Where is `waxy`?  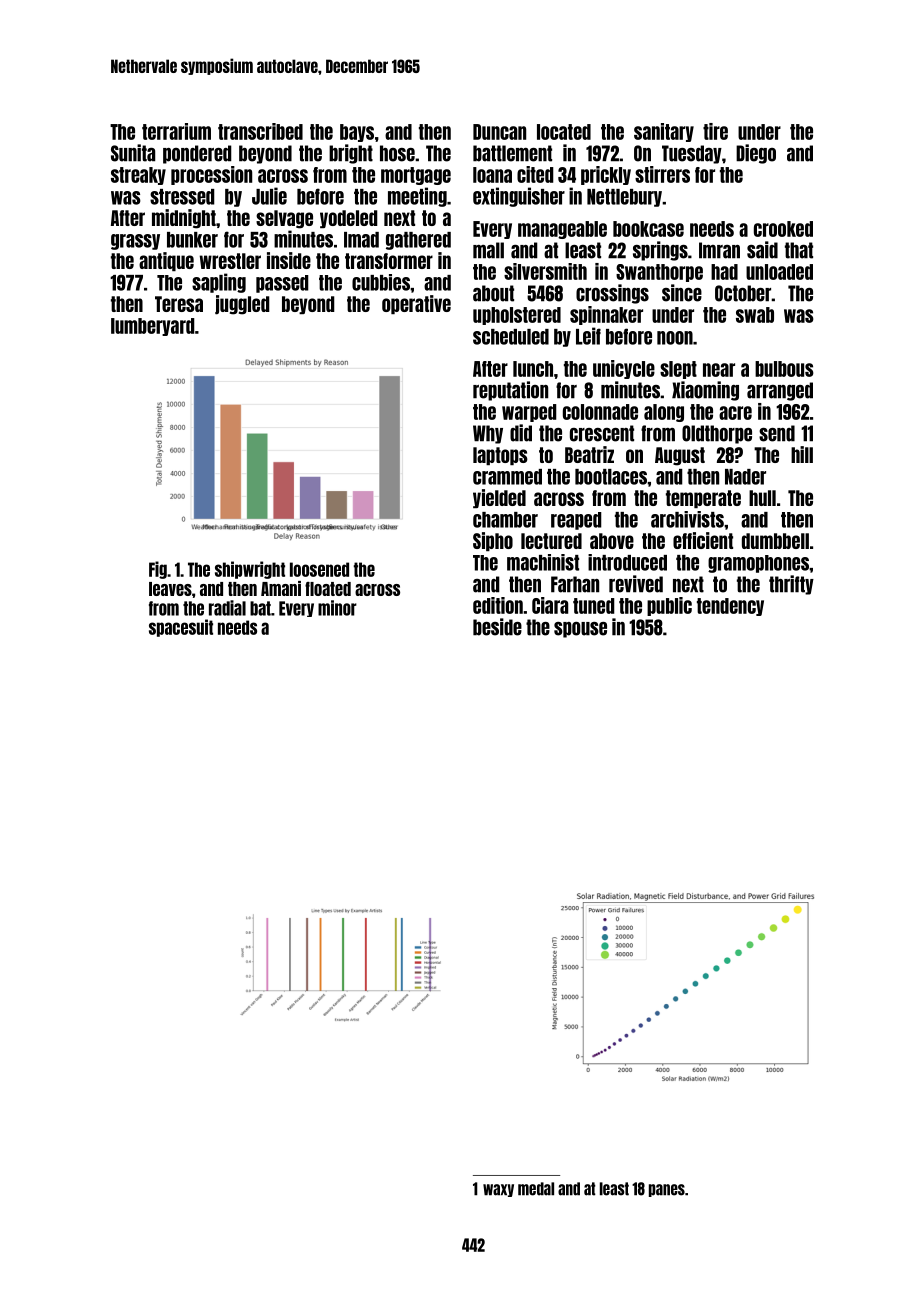 waxy is located at coordinates (498, 1190).
